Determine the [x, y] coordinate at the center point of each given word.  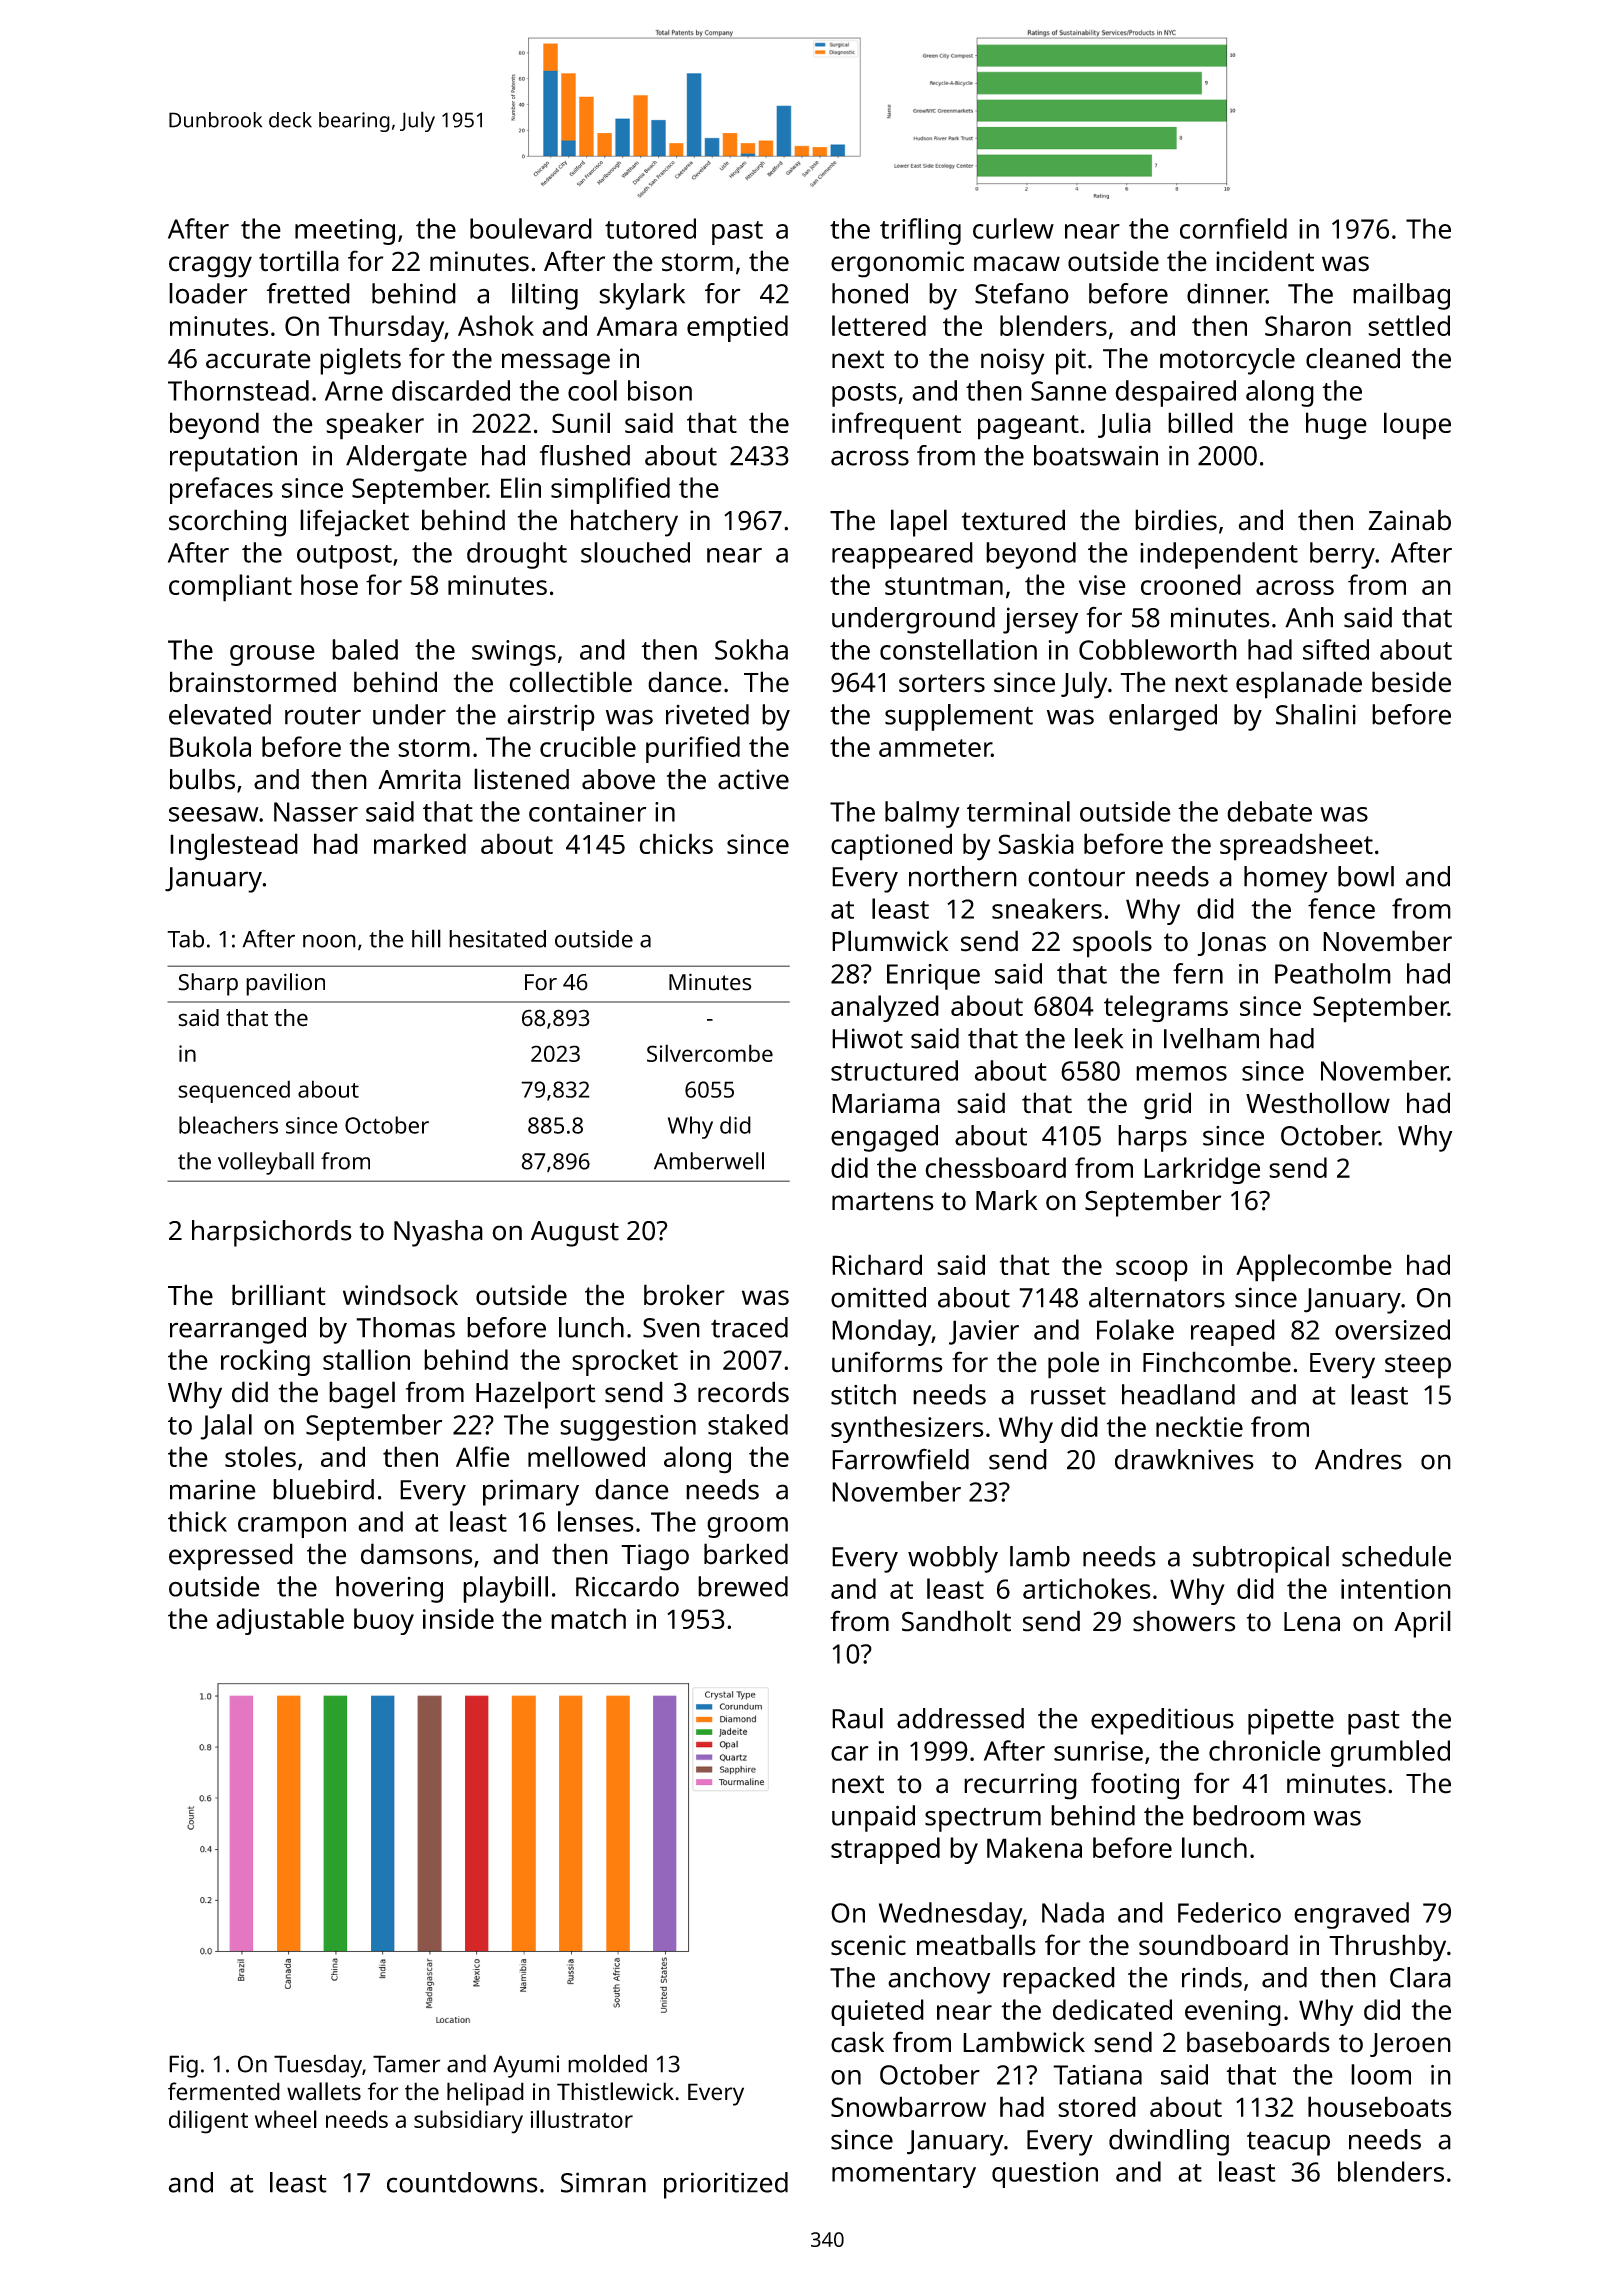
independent [1219, 555]
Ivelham [1211, 1038]
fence [1341, 908]
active [753, 779]
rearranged [238, 1330]
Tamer [406, 2064]
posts [864, 395]
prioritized [726, 2185]
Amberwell [709, 1161]
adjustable [280, 1621]
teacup [1288, 2143]
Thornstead [238, 390]
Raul [857, 1718]
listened [521, 779]
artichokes [1087, 1588]
